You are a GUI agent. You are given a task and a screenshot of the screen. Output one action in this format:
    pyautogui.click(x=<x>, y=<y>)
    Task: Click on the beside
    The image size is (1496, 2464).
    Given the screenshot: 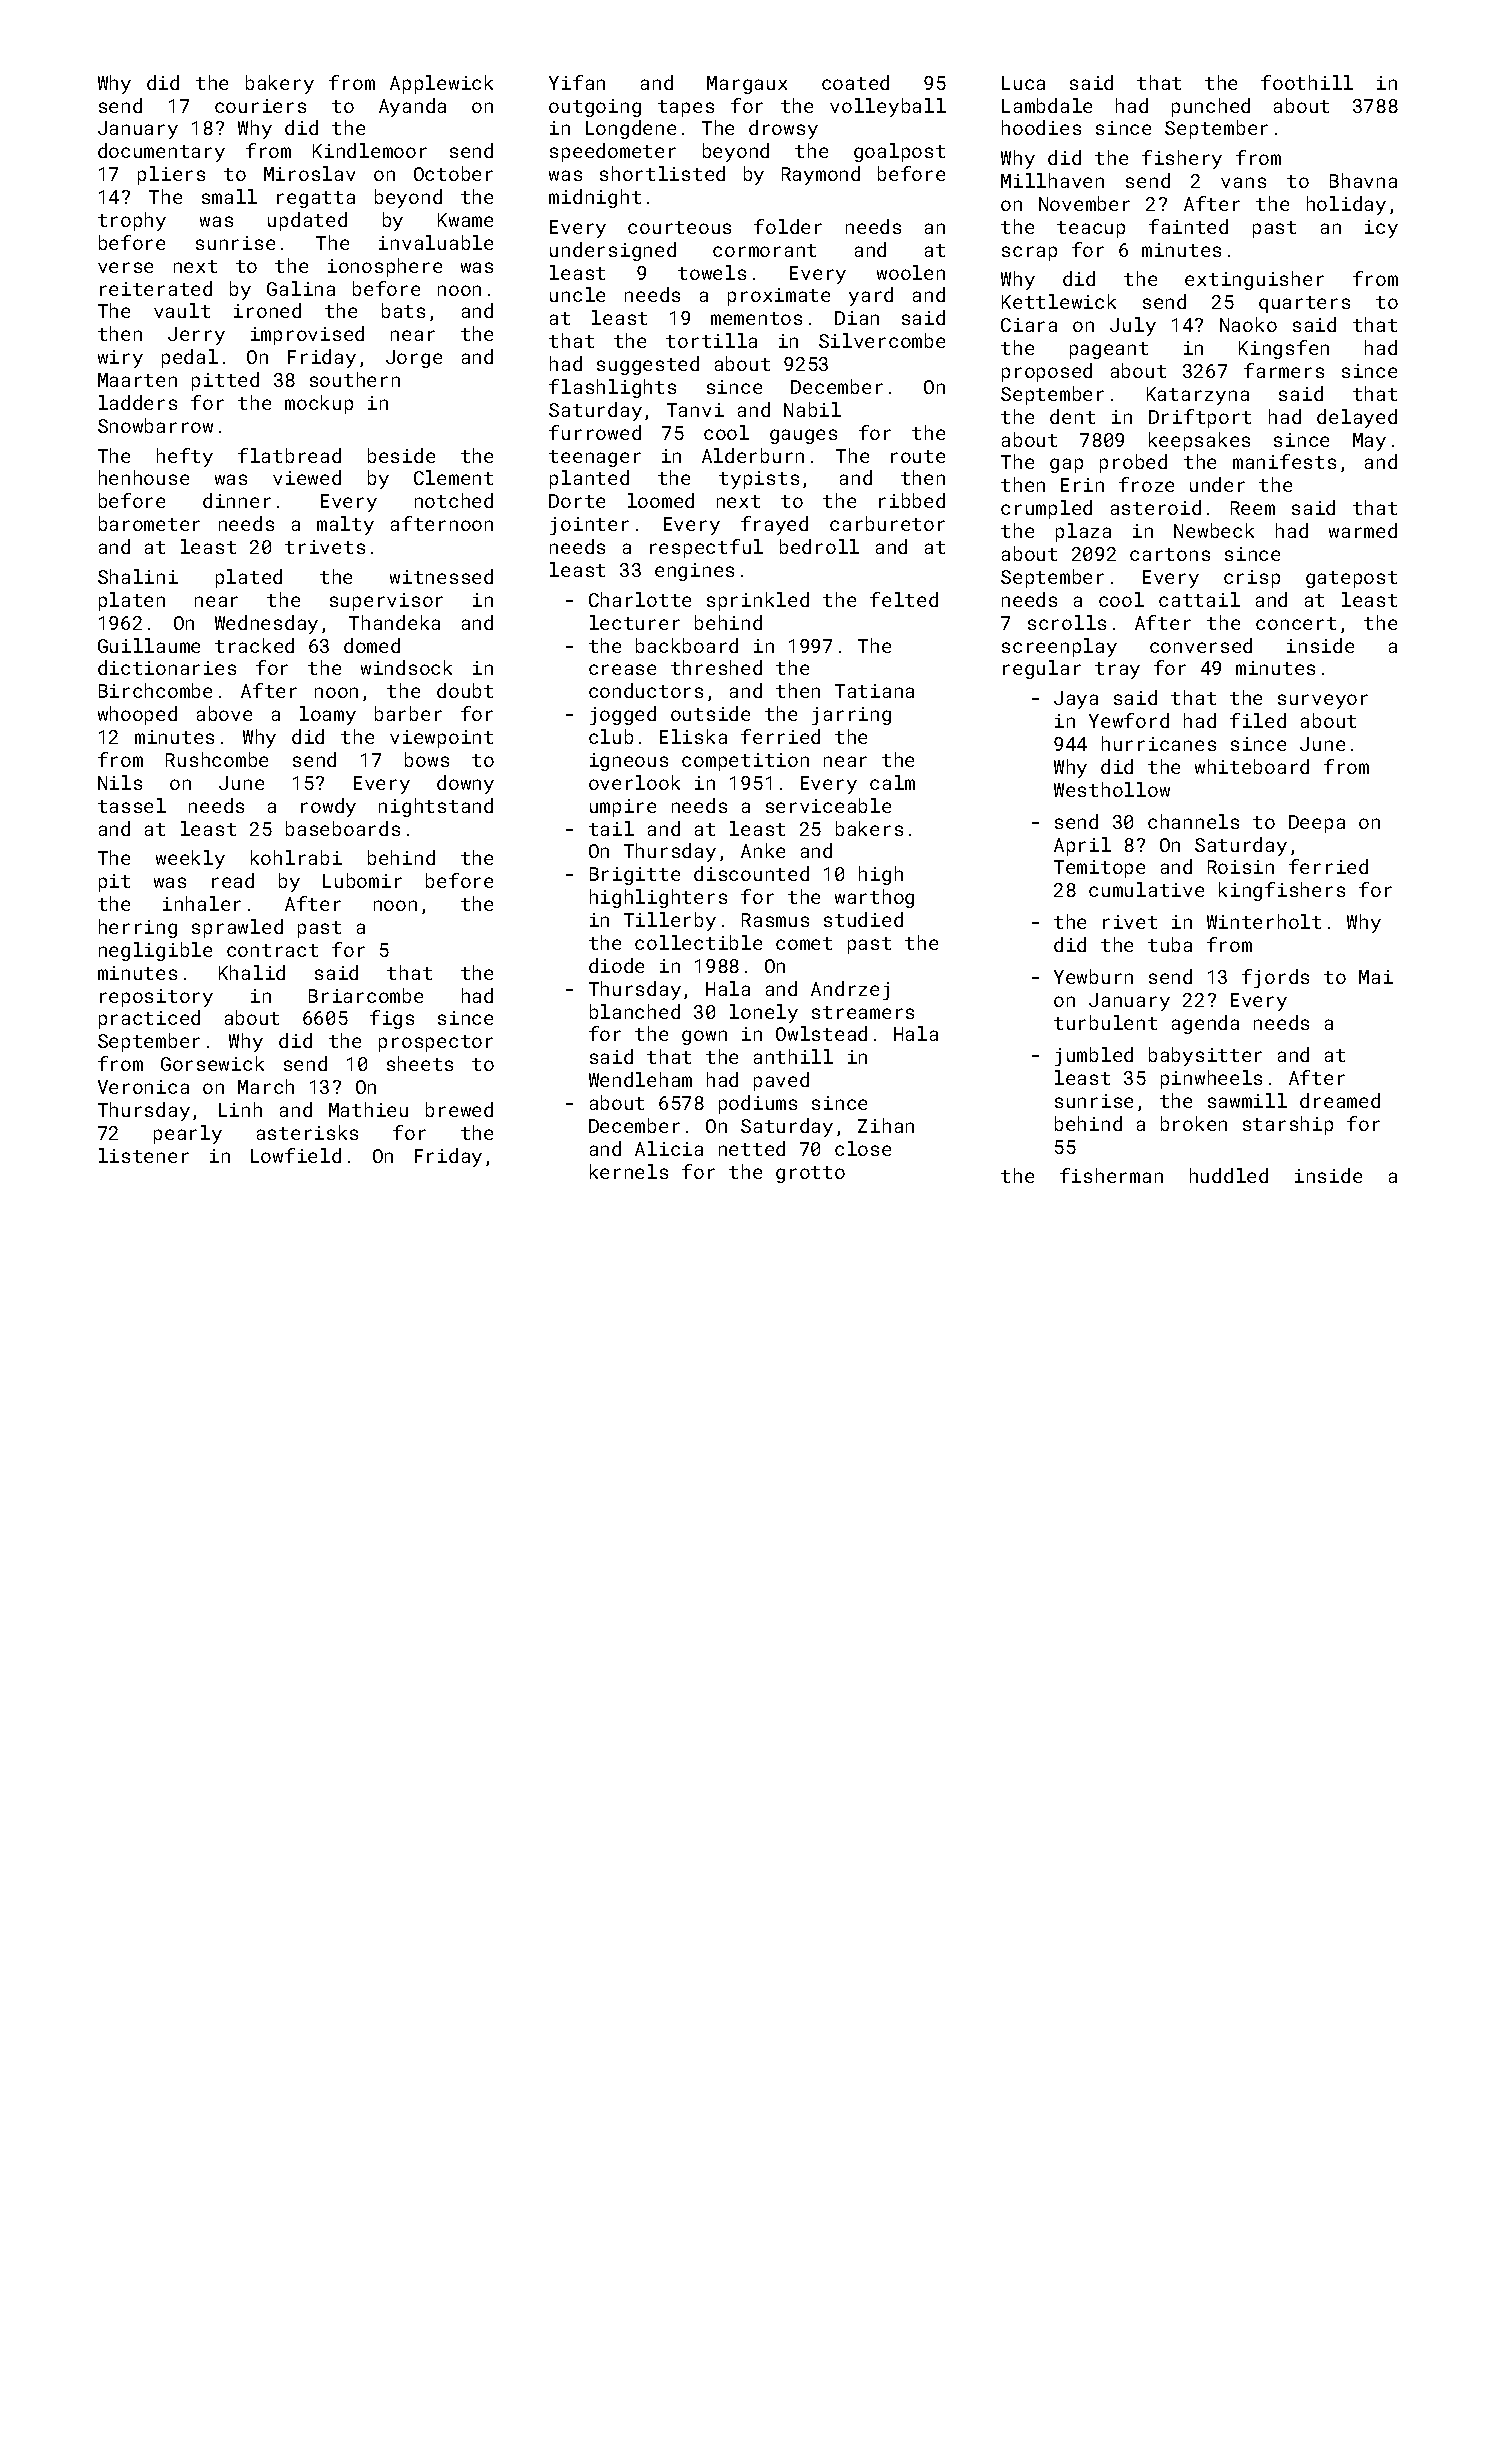 What is the action you would take?
    pyautogui.click(x=401, y=455)
